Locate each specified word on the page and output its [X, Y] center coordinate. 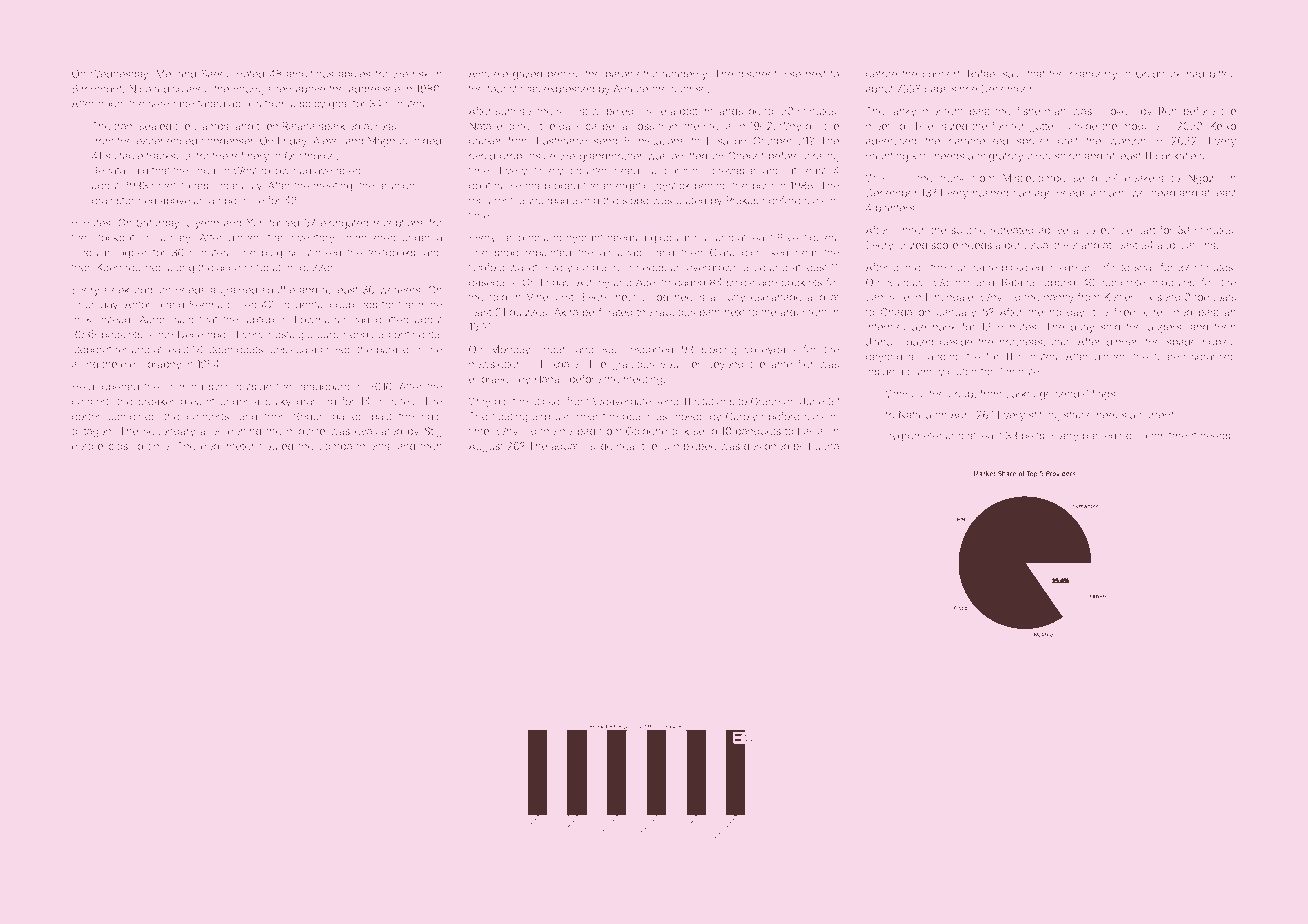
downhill [684, 171]
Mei [164, 74]
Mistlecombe [1034, 178]
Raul [612, 349]
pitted [1223, 75]
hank [944, 327]
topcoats [1215, 298]
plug [272, 254]
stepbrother [100, 350]
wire [254, 200]
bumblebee [689, 446]
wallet [523, 267]
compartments [354, 447]
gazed [527, 75]
